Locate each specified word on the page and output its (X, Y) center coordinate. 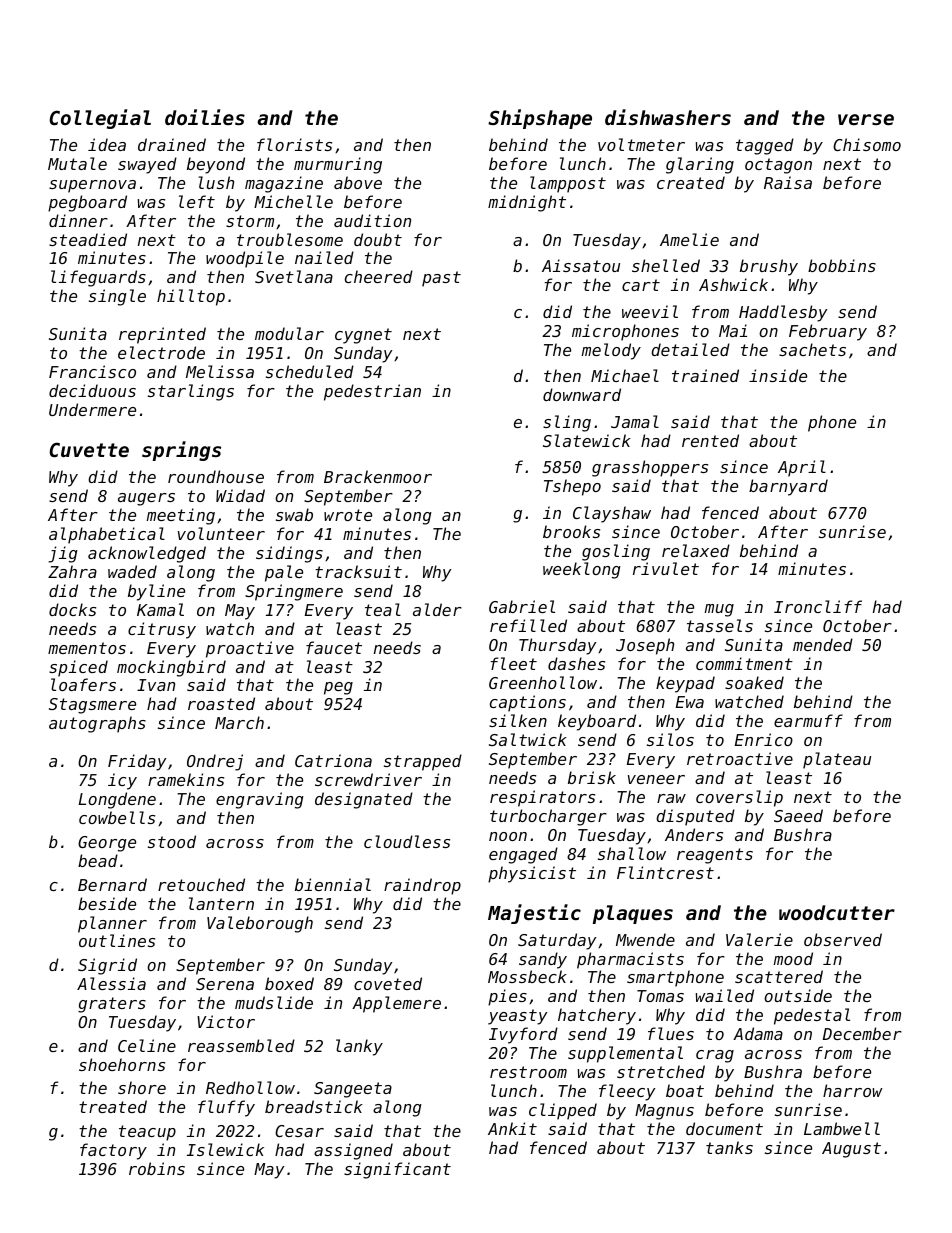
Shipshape (540, 119)
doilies (205, 117)
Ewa (690, 702)
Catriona (333, 760)
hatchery (597, 1016)
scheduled (310, 371)
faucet (334, 647)
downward (582, 394)
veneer (656, 779)
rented (710, 440)
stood (172, 841)
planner (112, 924)
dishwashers (668, 117)
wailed (725, 995)
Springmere (294, 592)
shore (142, 1087)
